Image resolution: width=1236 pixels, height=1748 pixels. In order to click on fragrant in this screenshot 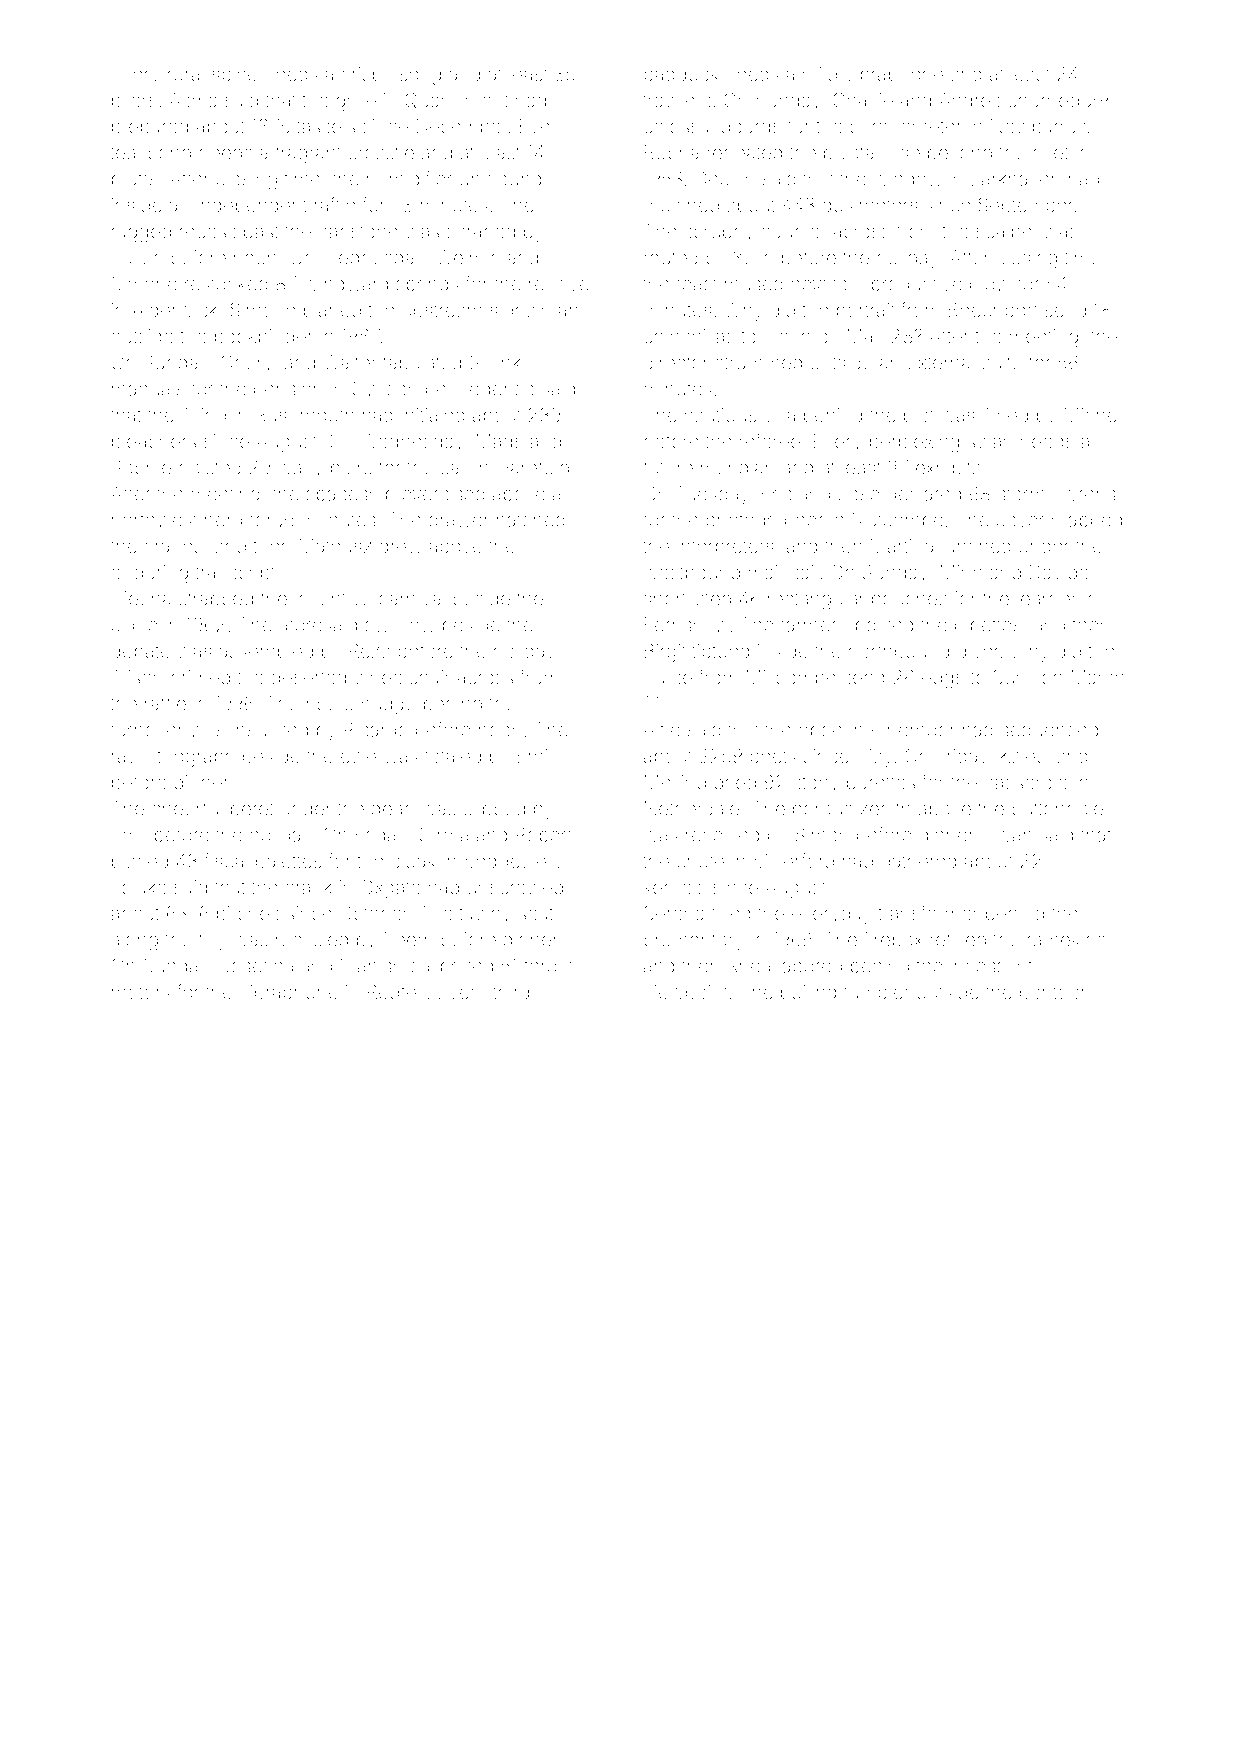, I will do `click(308, 154)`.
